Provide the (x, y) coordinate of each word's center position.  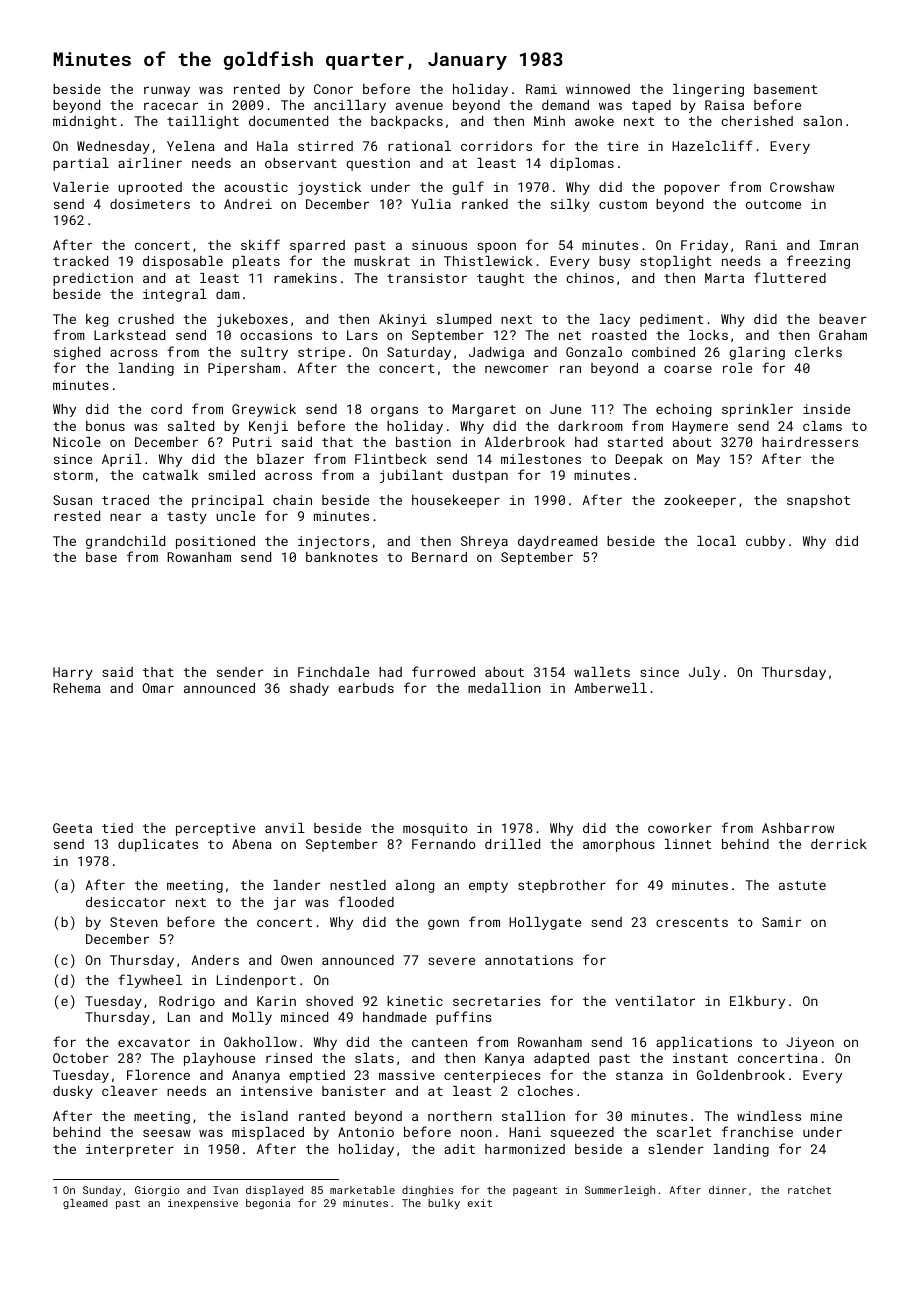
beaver (843, 319)
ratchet (809, 1190)
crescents (692, 922)
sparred (317, 246)
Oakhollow (260, 1042)
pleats (256, 262)
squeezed (582, 1133)
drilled (512, 844)
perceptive (215, 829)
